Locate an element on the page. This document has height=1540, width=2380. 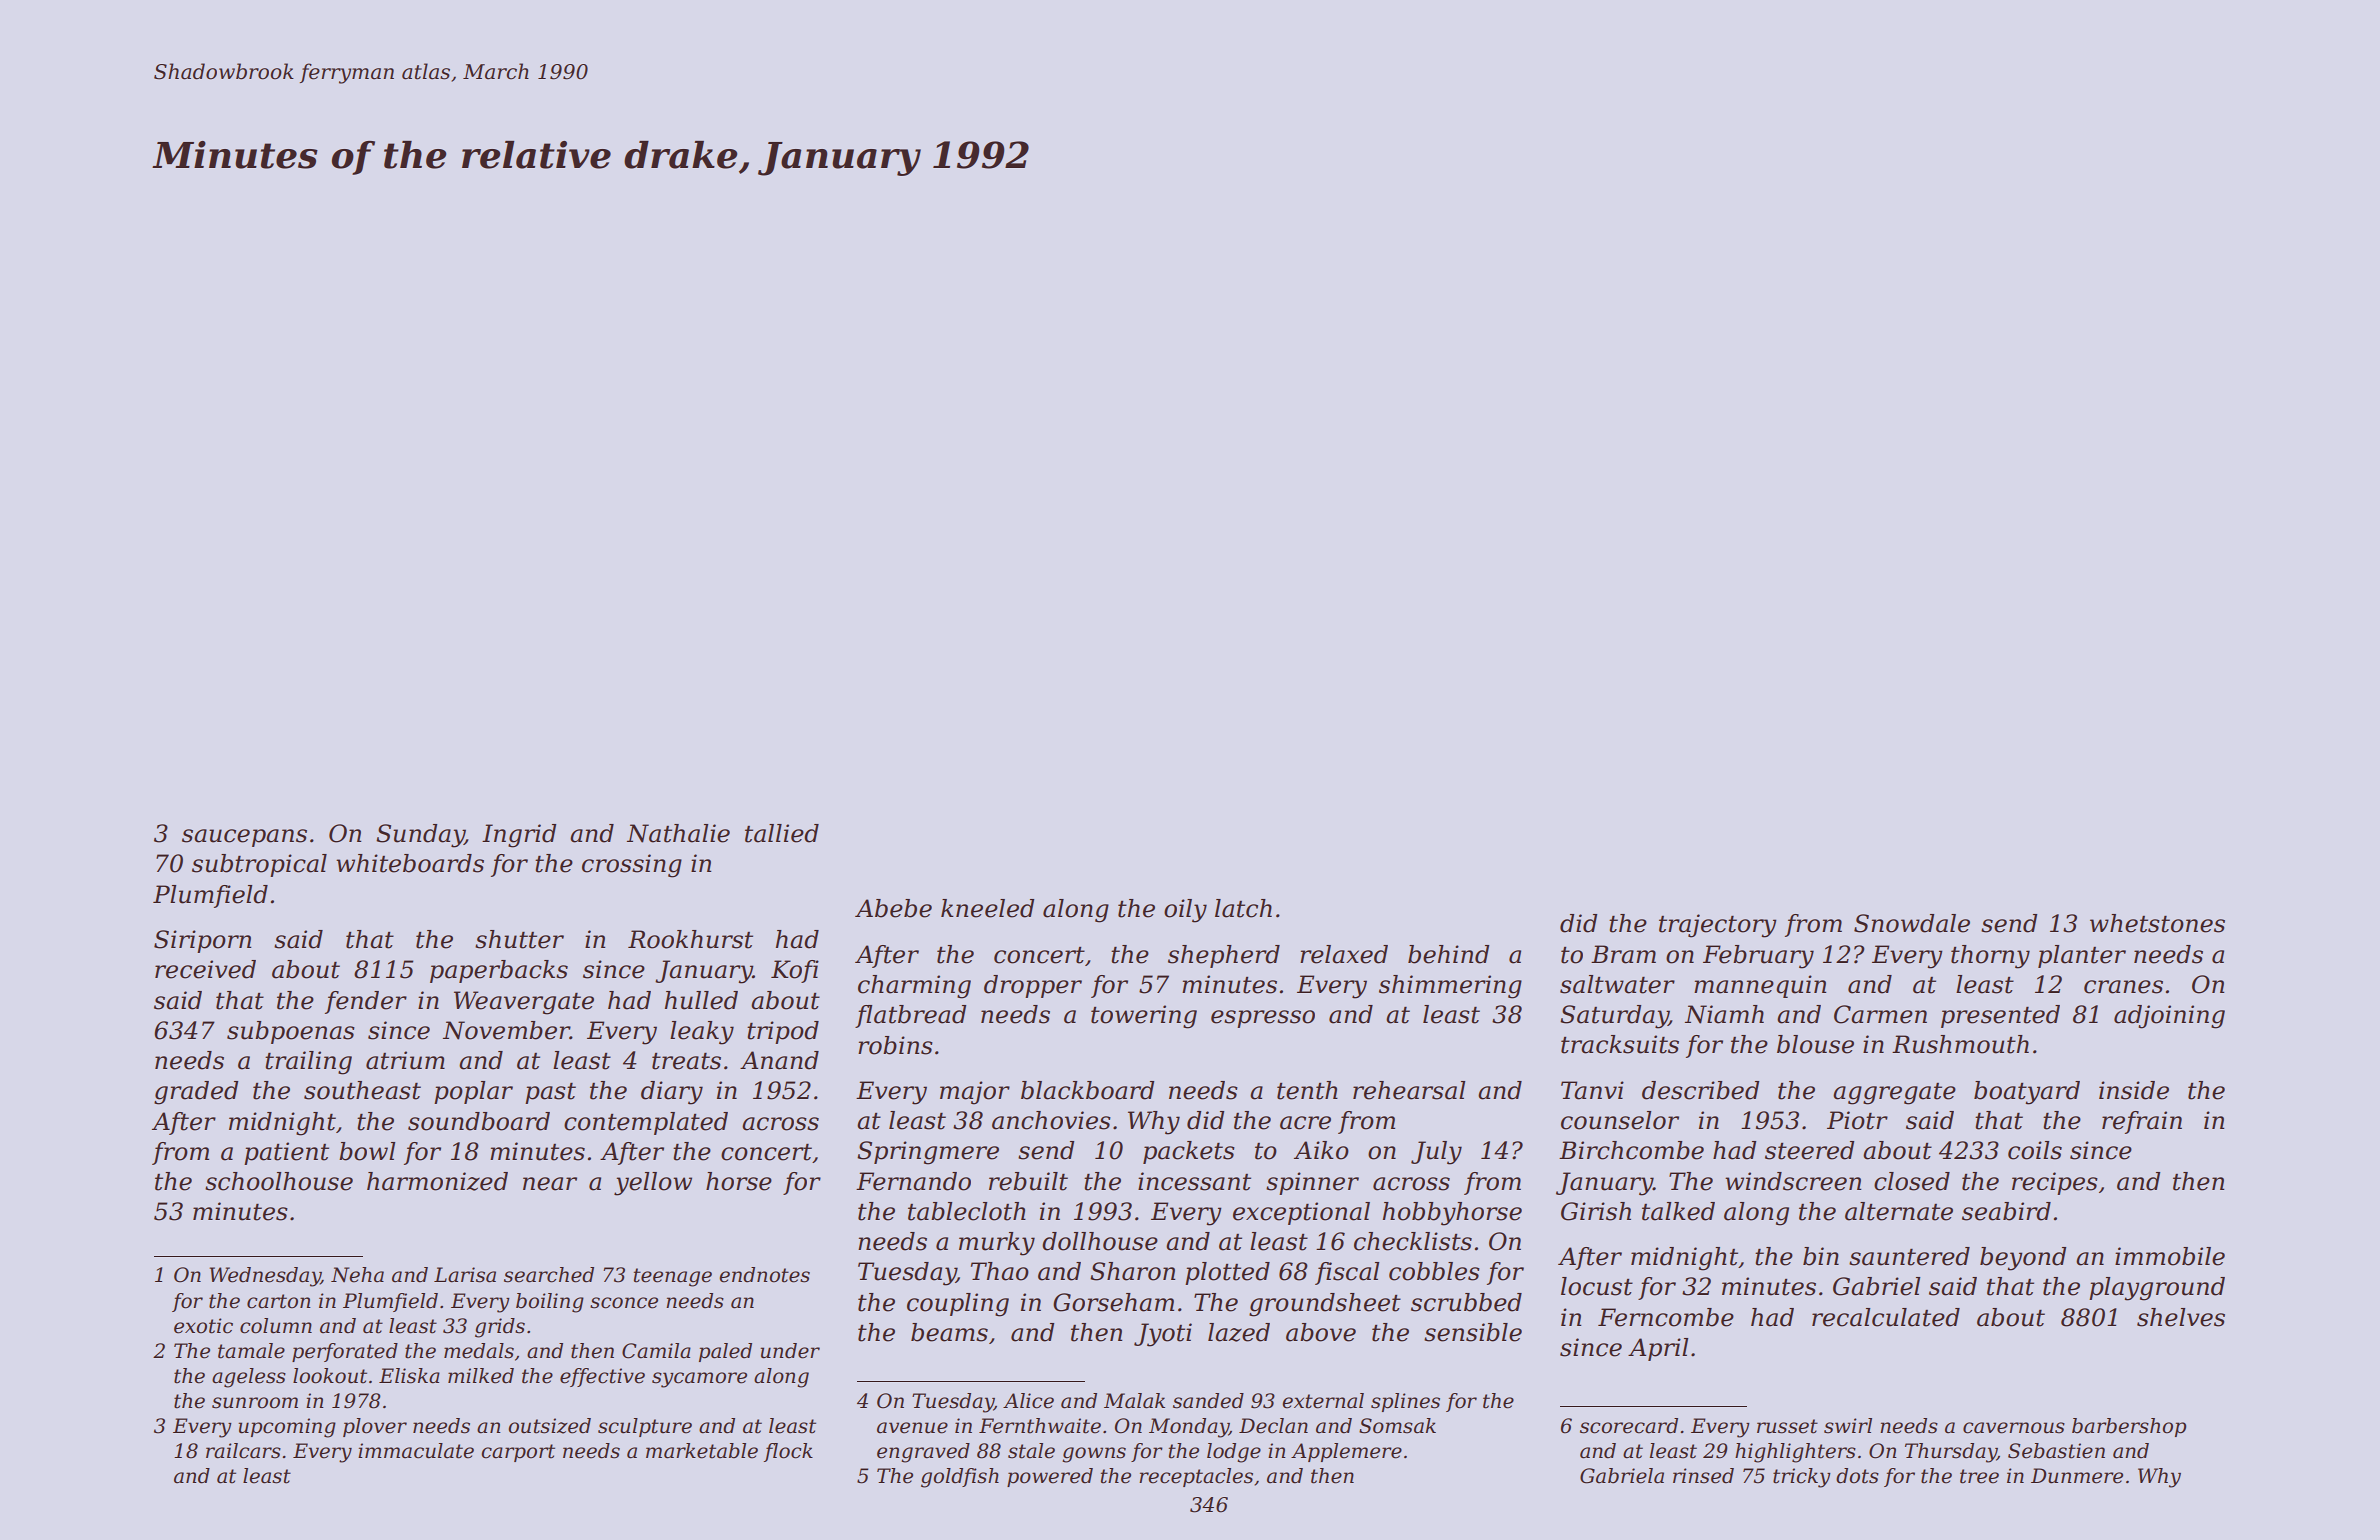
above is located at coordinates (1321, 1332).
